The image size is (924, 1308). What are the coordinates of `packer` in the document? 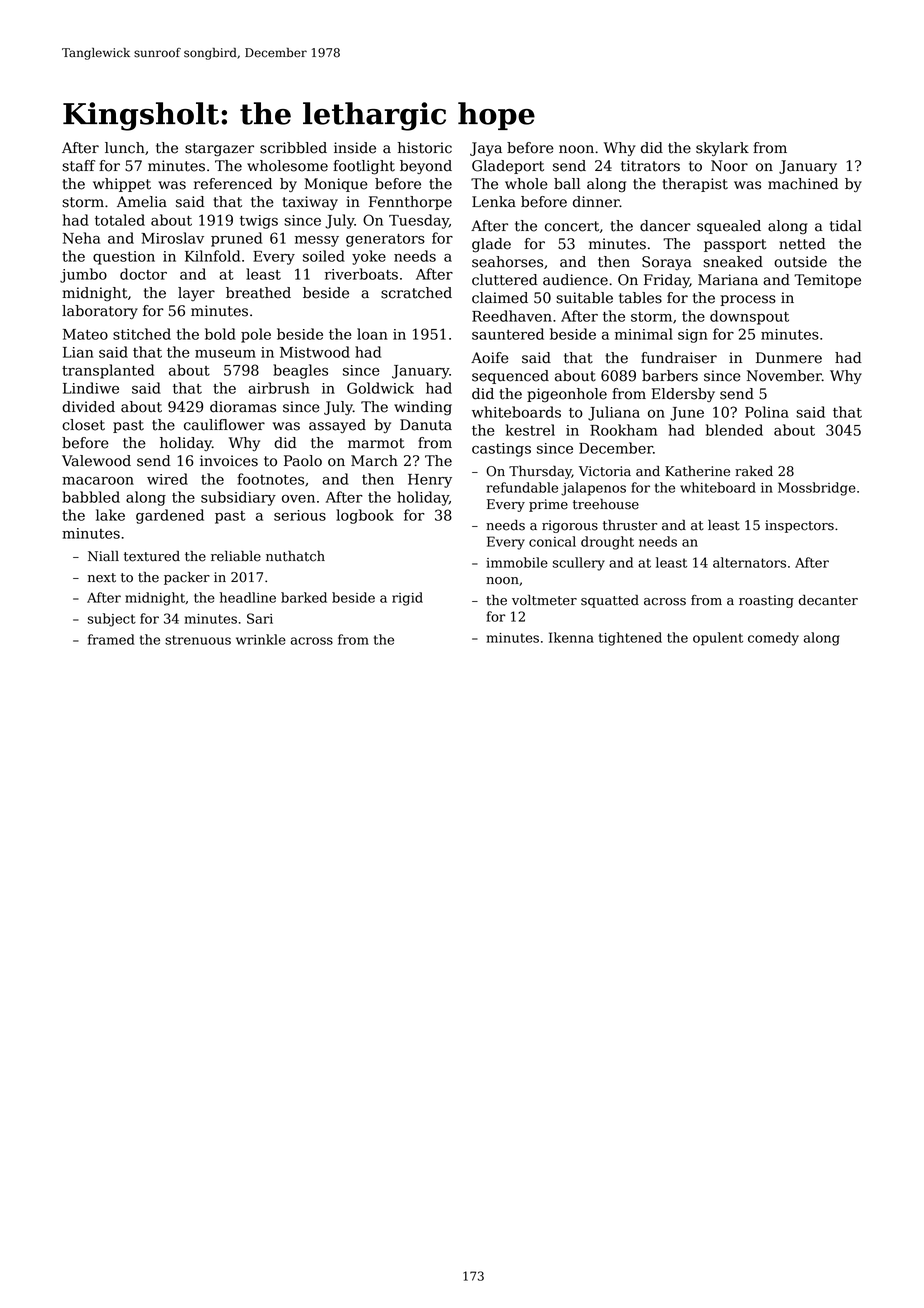 It's located at (187, 578).
